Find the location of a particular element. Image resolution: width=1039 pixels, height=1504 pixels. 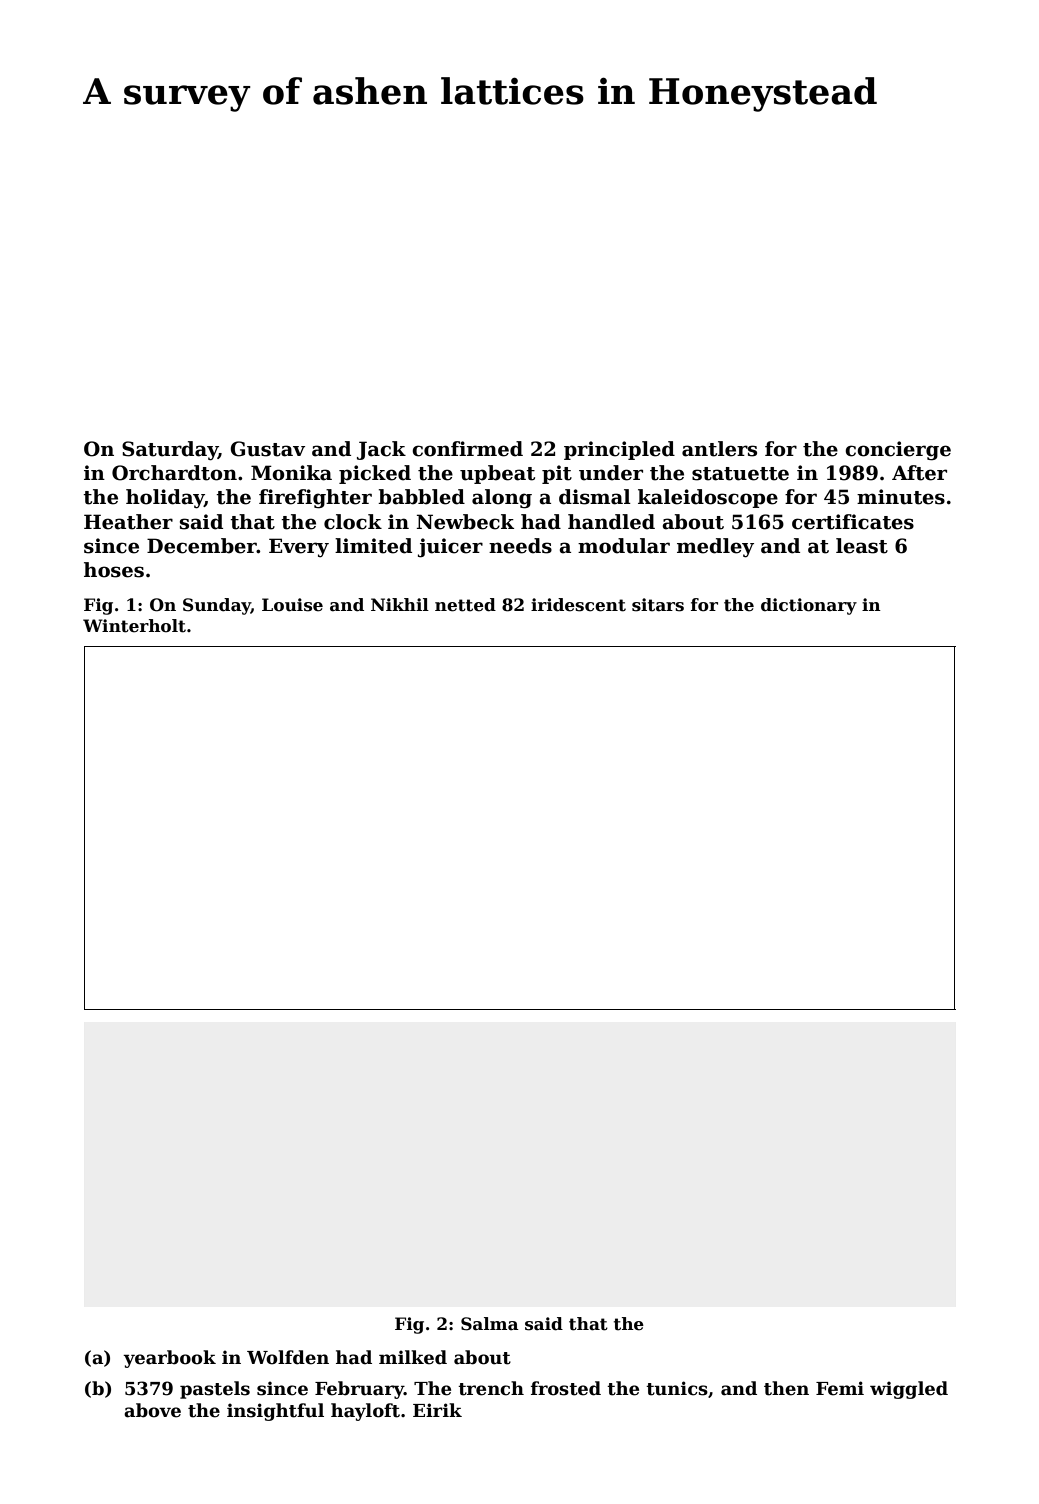

Salma is located at coordinates (490, 1324).
